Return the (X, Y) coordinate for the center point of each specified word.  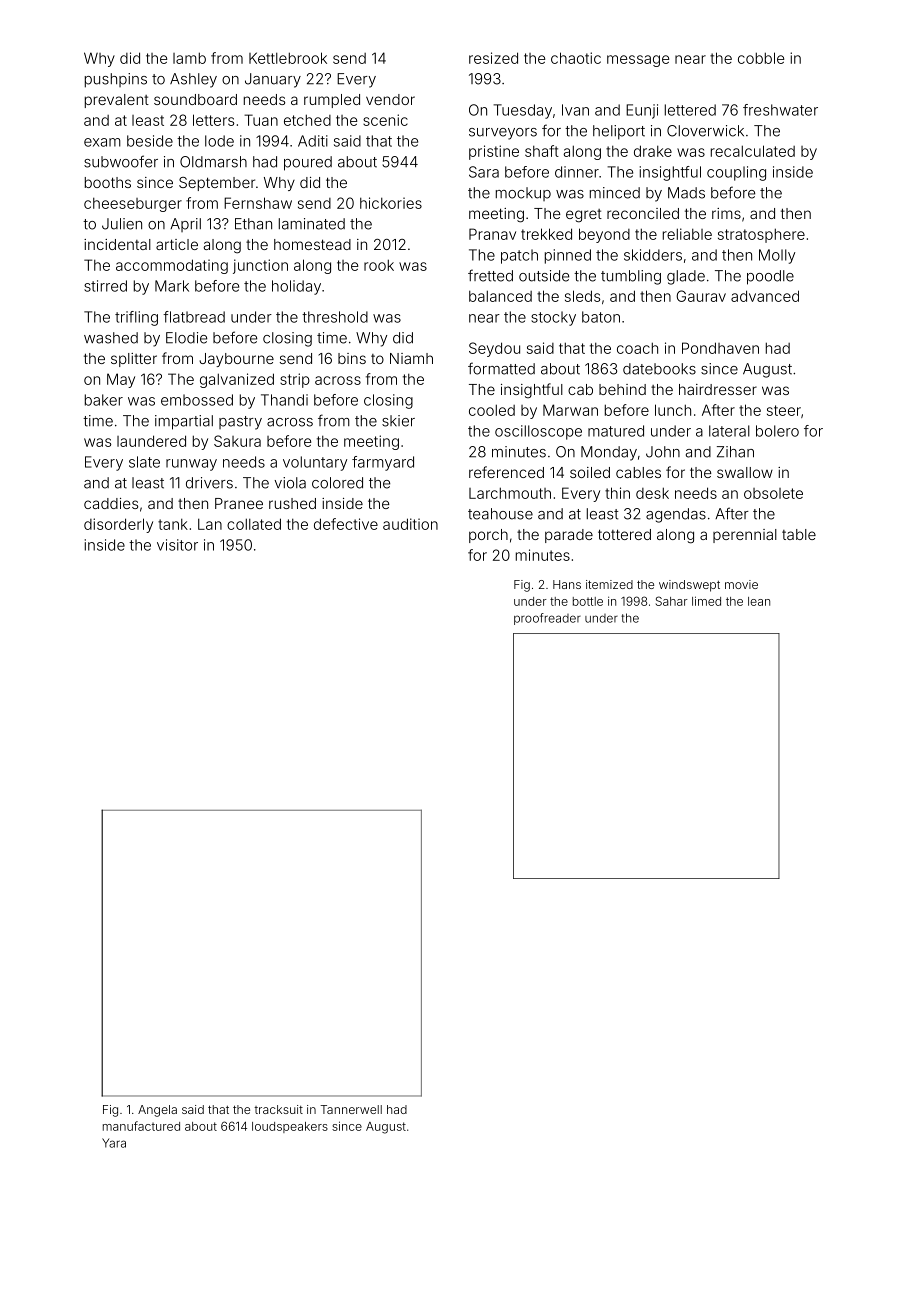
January (273, 80)
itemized (609, 584)
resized (493, 58)
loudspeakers (290, 1127)
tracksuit (278, 1109)
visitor (177, 545)
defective (346, 524)
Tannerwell (351, 1109)
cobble (761, 58)
